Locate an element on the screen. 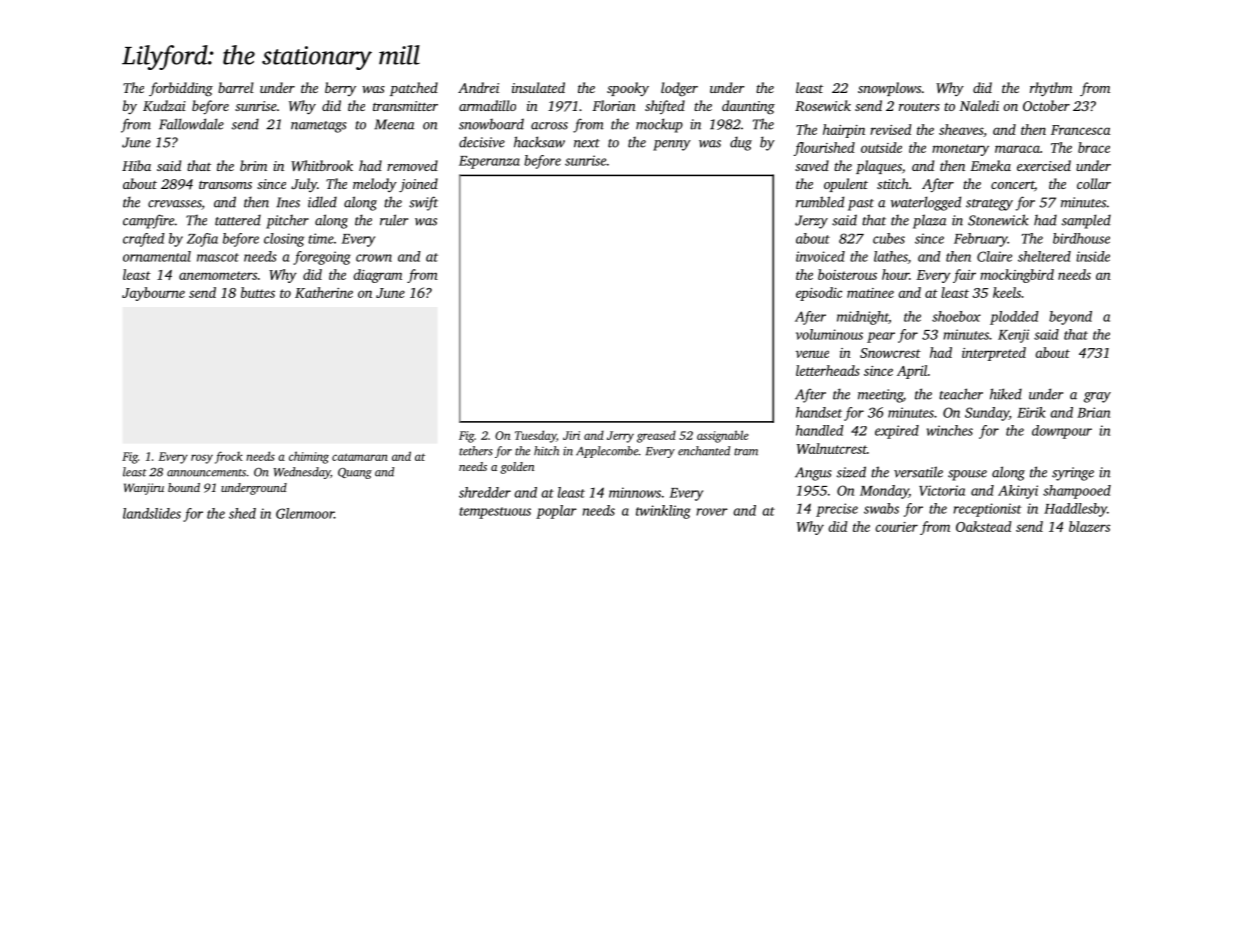  invoiced is located at coordinates (820, 256).
